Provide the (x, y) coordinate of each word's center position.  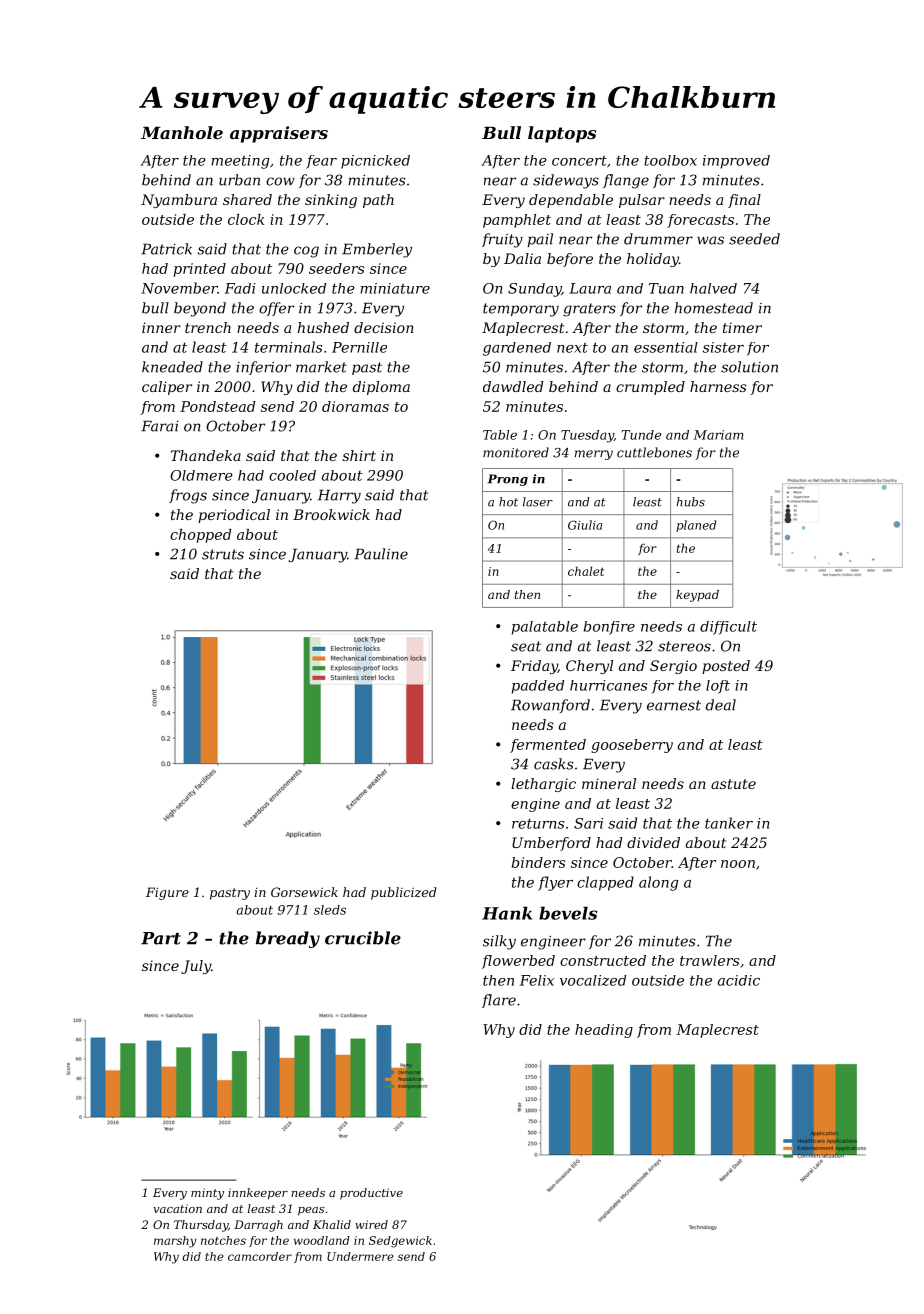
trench (208, 327)
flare (499, 1001)
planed (696, 526)
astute (733, 784)
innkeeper (258, 1194)
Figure (167, 893)
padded (538, 687)
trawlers (709, 960)
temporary (521, 310)
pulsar (642, 201)
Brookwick (331, 514)
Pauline (381, 554)
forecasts (700, 221)
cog (306, 252)
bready (288, 939)
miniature (395, 288)
